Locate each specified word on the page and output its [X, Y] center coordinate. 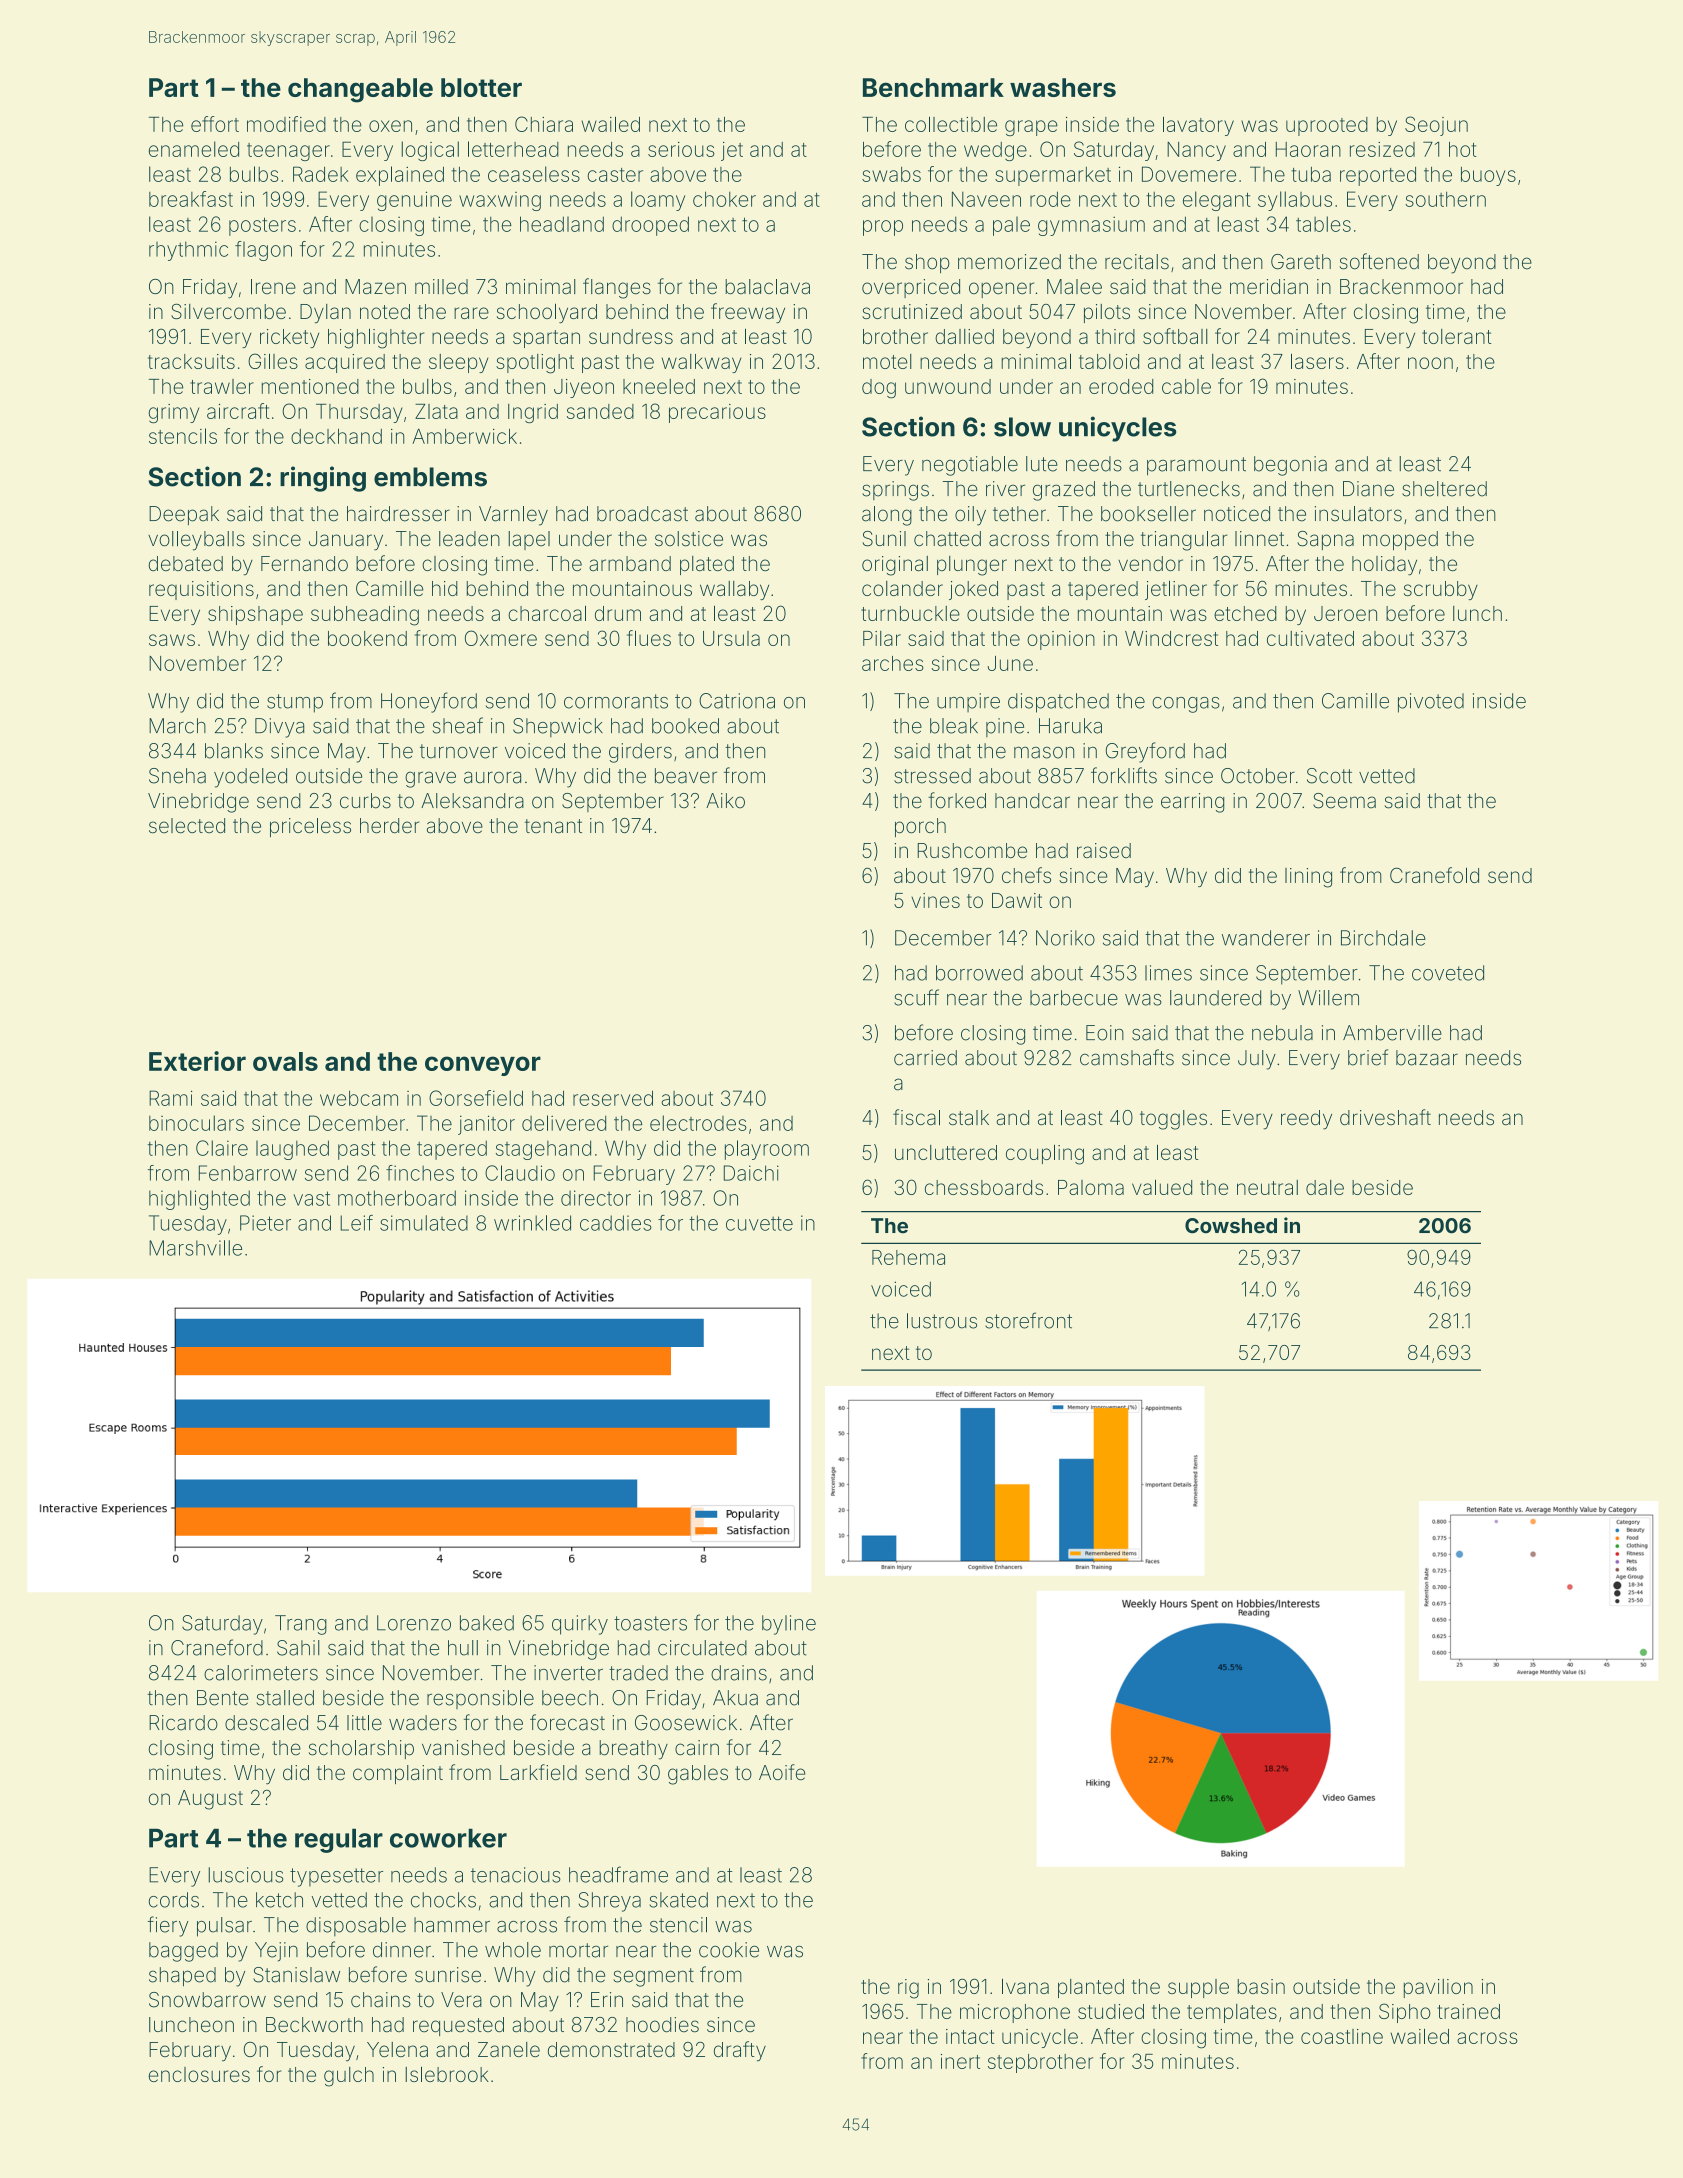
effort [215, 124]
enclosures [199, 2074]
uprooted [1327, 126]
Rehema [908, 1257]
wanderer [1266, 938]
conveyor [483, 1066]
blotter [481, 87]
